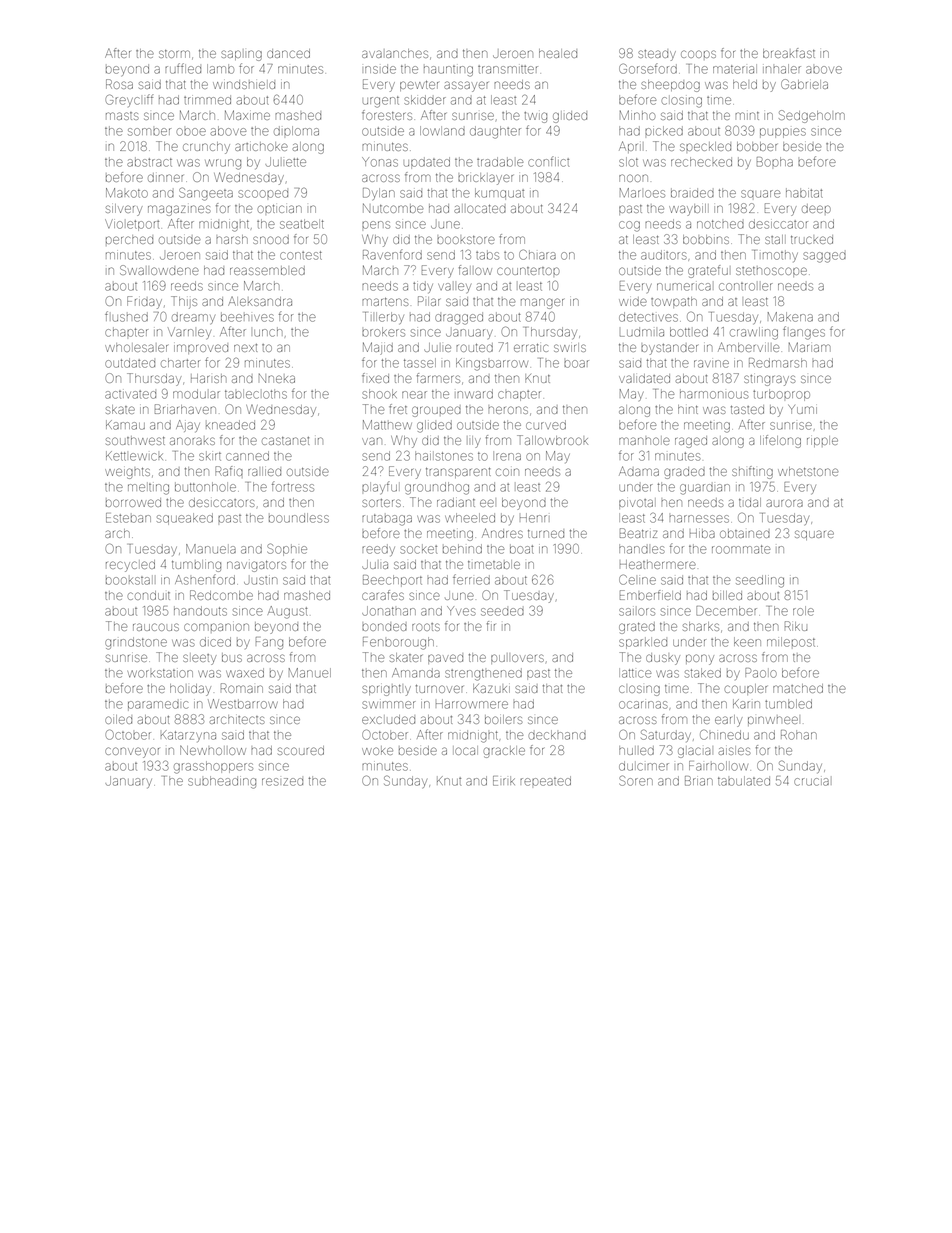  Describe the element at coordinates (747, 642) in the image. I see `keen` at that location.
